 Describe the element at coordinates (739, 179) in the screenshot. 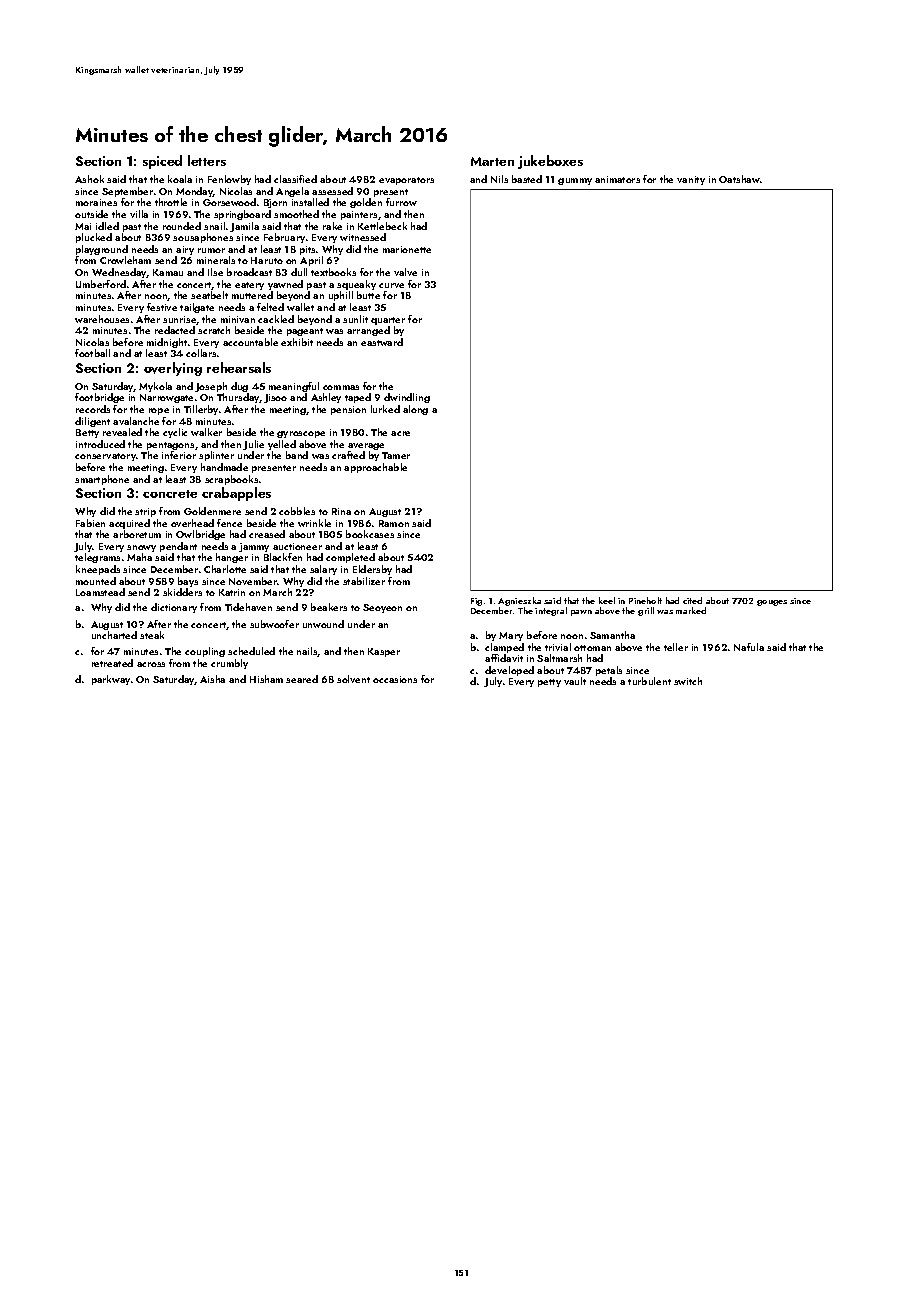

I see `Oatshaw` at that location.
